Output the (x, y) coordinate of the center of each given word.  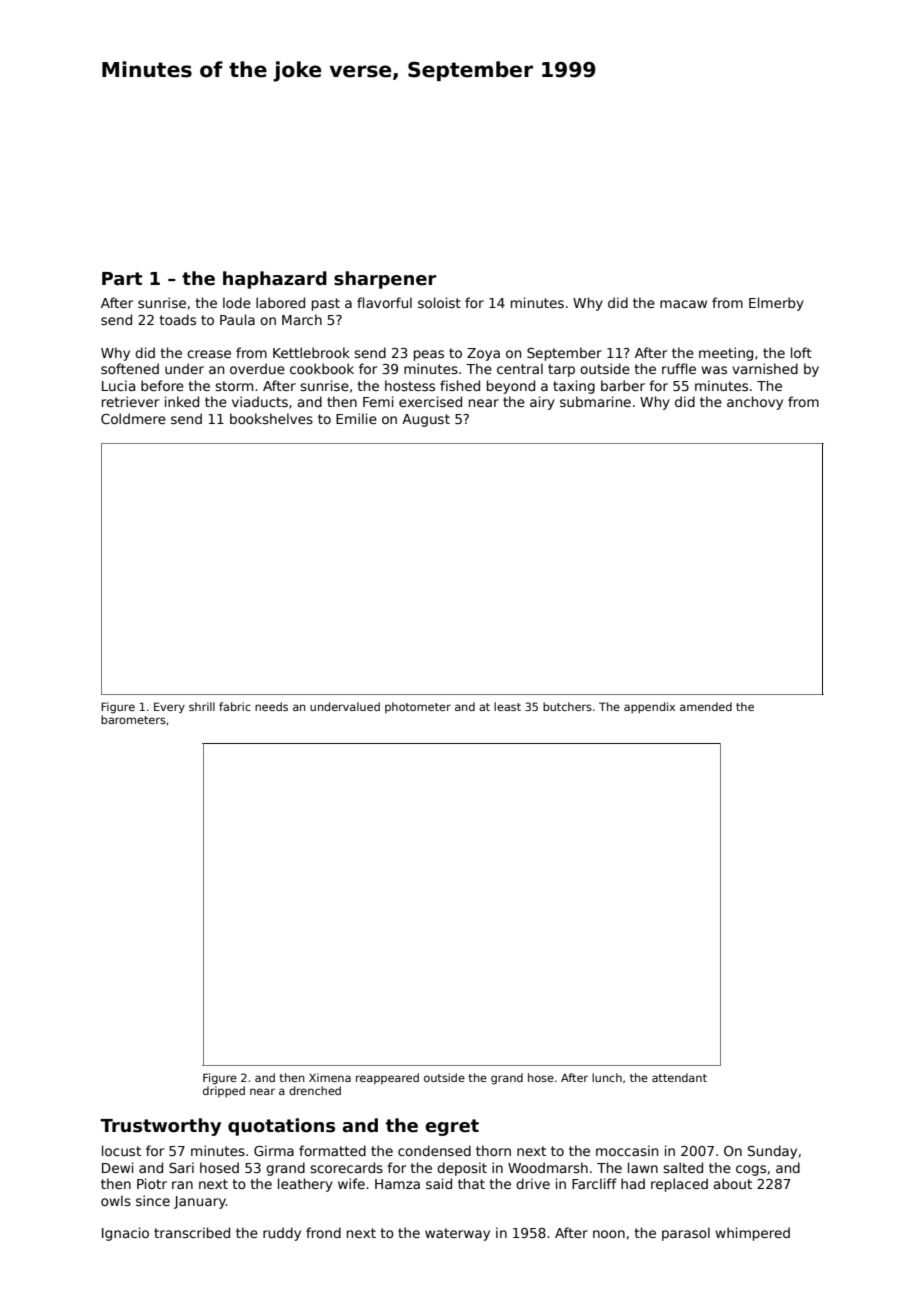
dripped (224, 1091)
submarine (595, 401)
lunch (607, 1077)
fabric (235, 706)
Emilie (356, 418)
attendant (679, 1077)
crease (209, 354)
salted (683, 1167)
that (471, 1183)
